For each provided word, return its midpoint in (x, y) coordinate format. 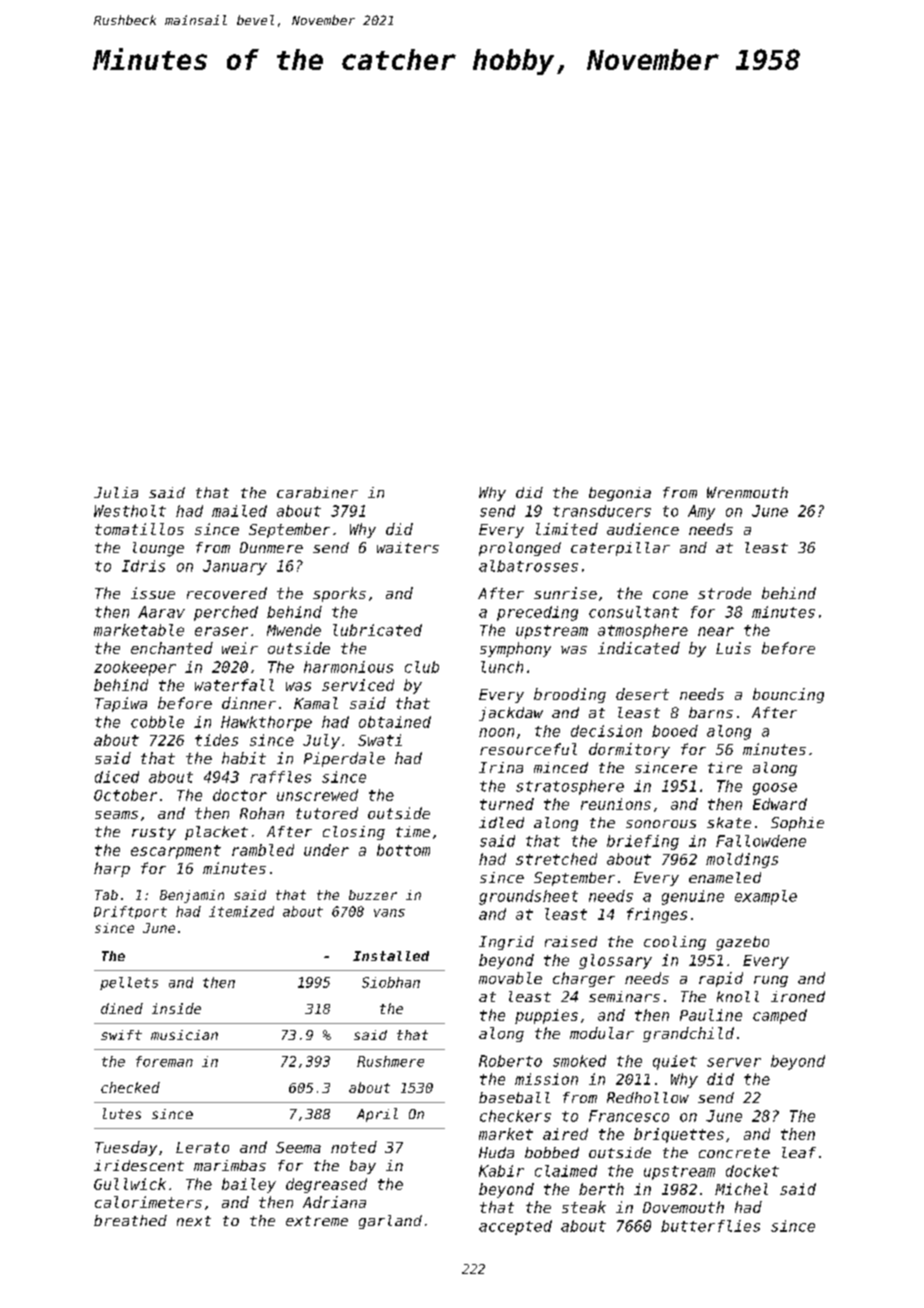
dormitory (629, 750)
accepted (515, 1227)
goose (775, 789)
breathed (130, 1220)
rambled (263, 850)
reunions (616, 804)
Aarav (161, 612)
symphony (515, 649)
